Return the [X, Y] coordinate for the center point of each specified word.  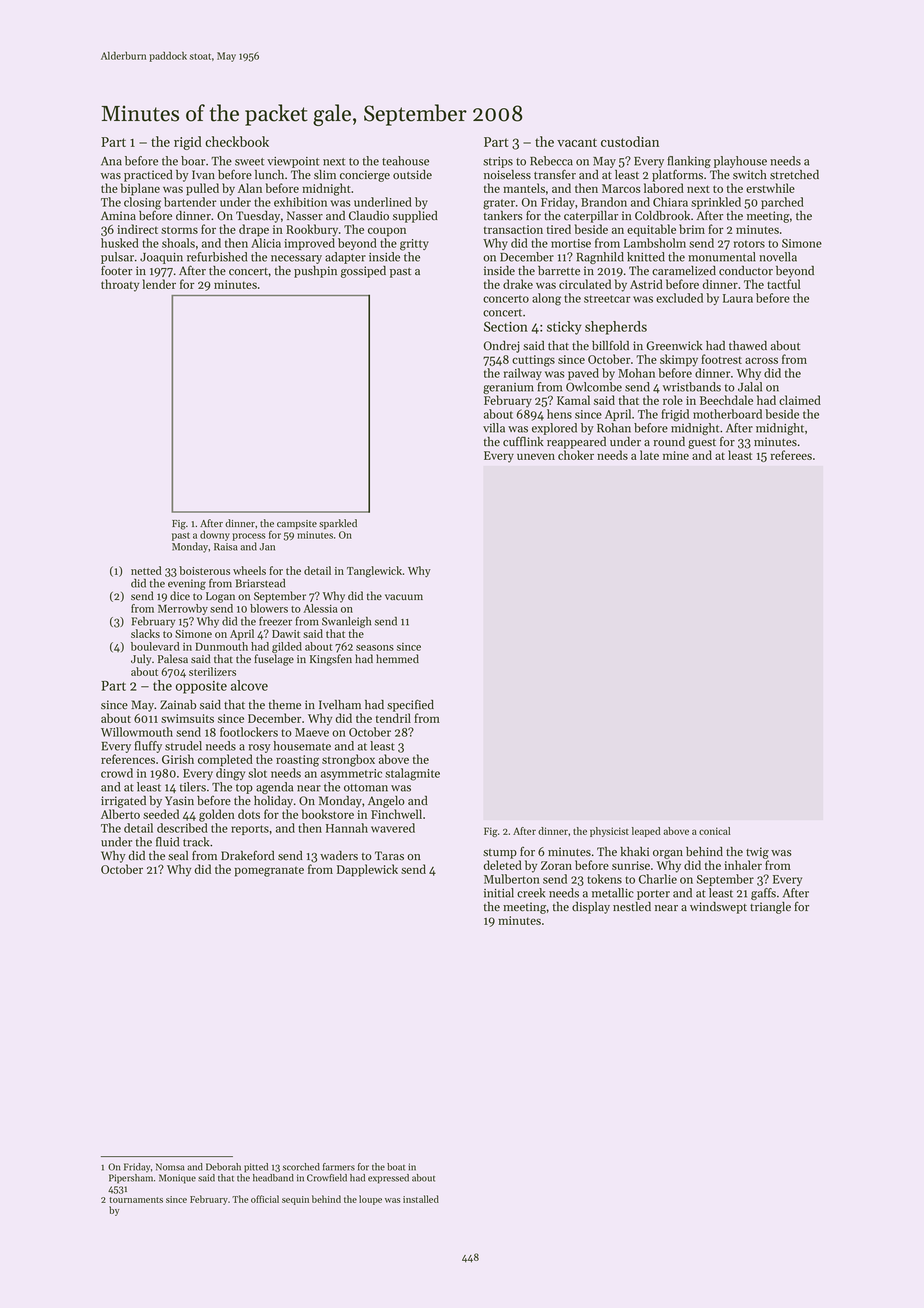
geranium [508, 388]
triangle [770, 908]
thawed [748, 346]
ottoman [366, 788]
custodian [630, 141]
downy [215, 536]
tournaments [136, 1200]
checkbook [237, 141]
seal [178, 856]
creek [531, 893]
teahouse [405, 161]
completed [225, 760]
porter [653, 895]
